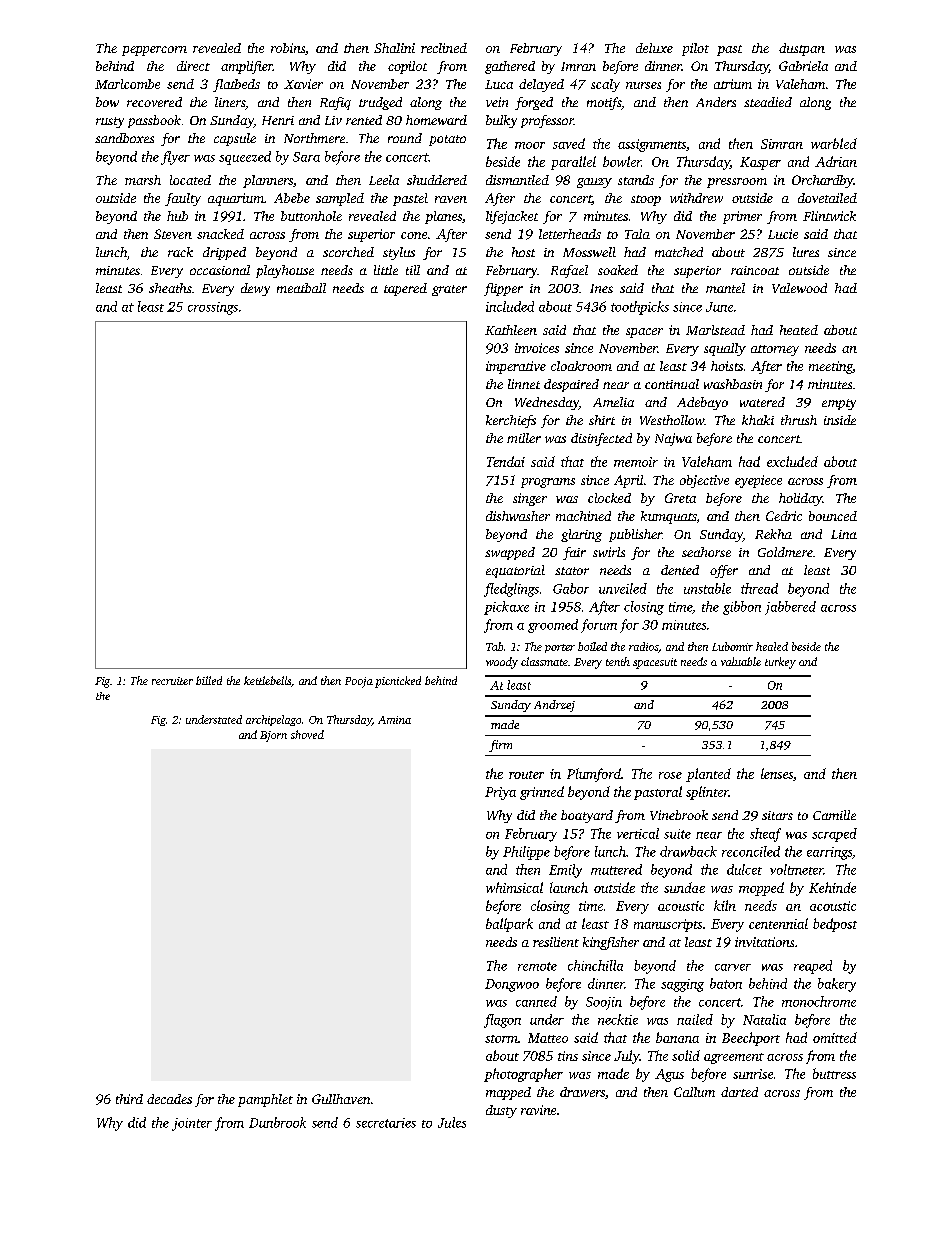 The image size is (952, 1233). What do you see at coordinates (511, 421) in the page?
I see `kerchiefs` at bounding box center [511, 421].
